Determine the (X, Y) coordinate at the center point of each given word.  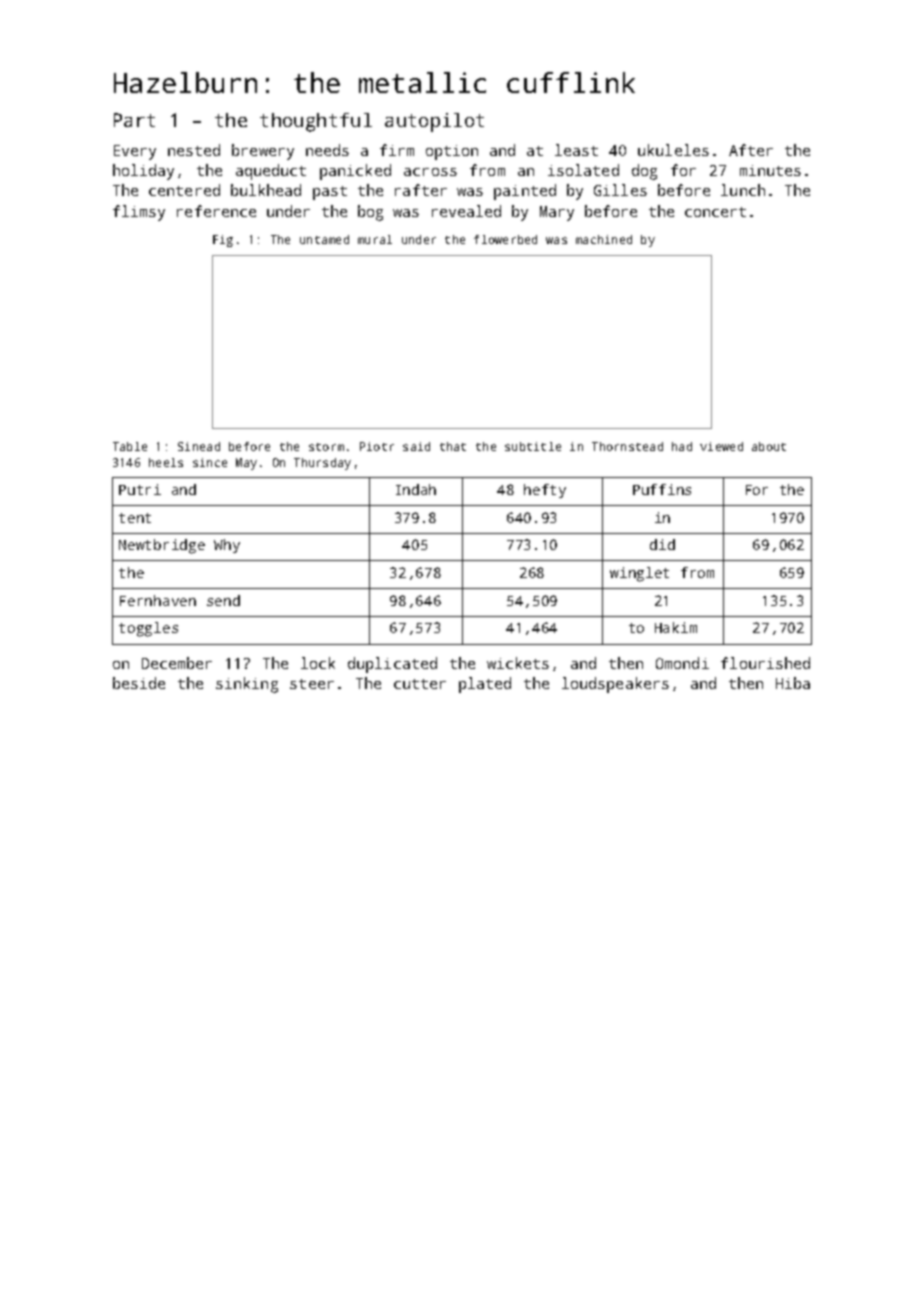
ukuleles (673, 150)
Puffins (662, 489)
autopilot (434, 122)
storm (326, 447)
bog (370, 213)
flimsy (139, 213)
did (662, 544)
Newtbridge (162, 546)
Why (227, 546)
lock (318, 663)
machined (604, 239)
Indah (416, 489)
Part (134, 120)
